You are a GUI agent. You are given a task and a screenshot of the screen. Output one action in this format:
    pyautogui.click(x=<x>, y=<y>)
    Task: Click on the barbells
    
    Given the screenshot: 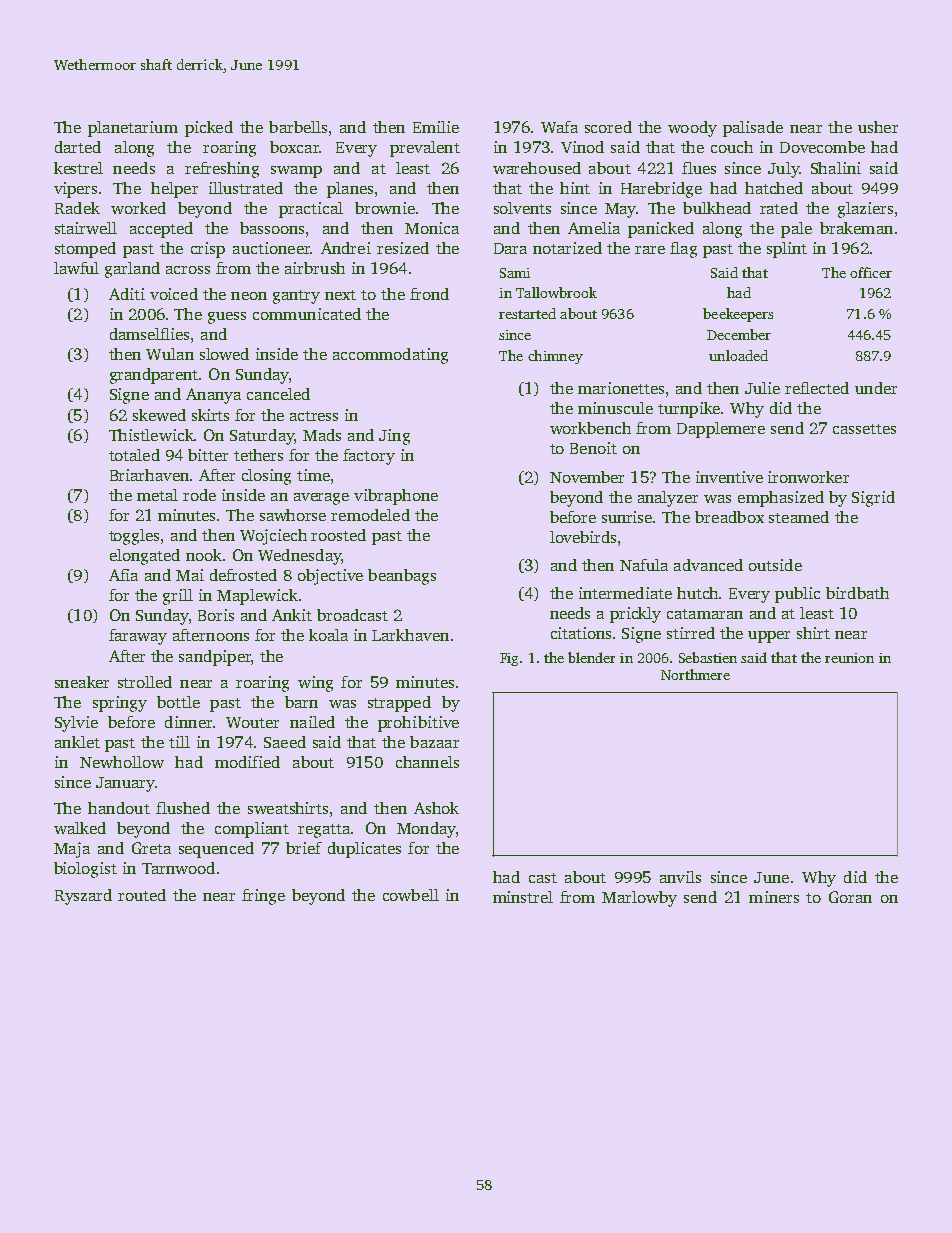 What is the action you would take?
    pyautogui.click(x=298, y=127)
